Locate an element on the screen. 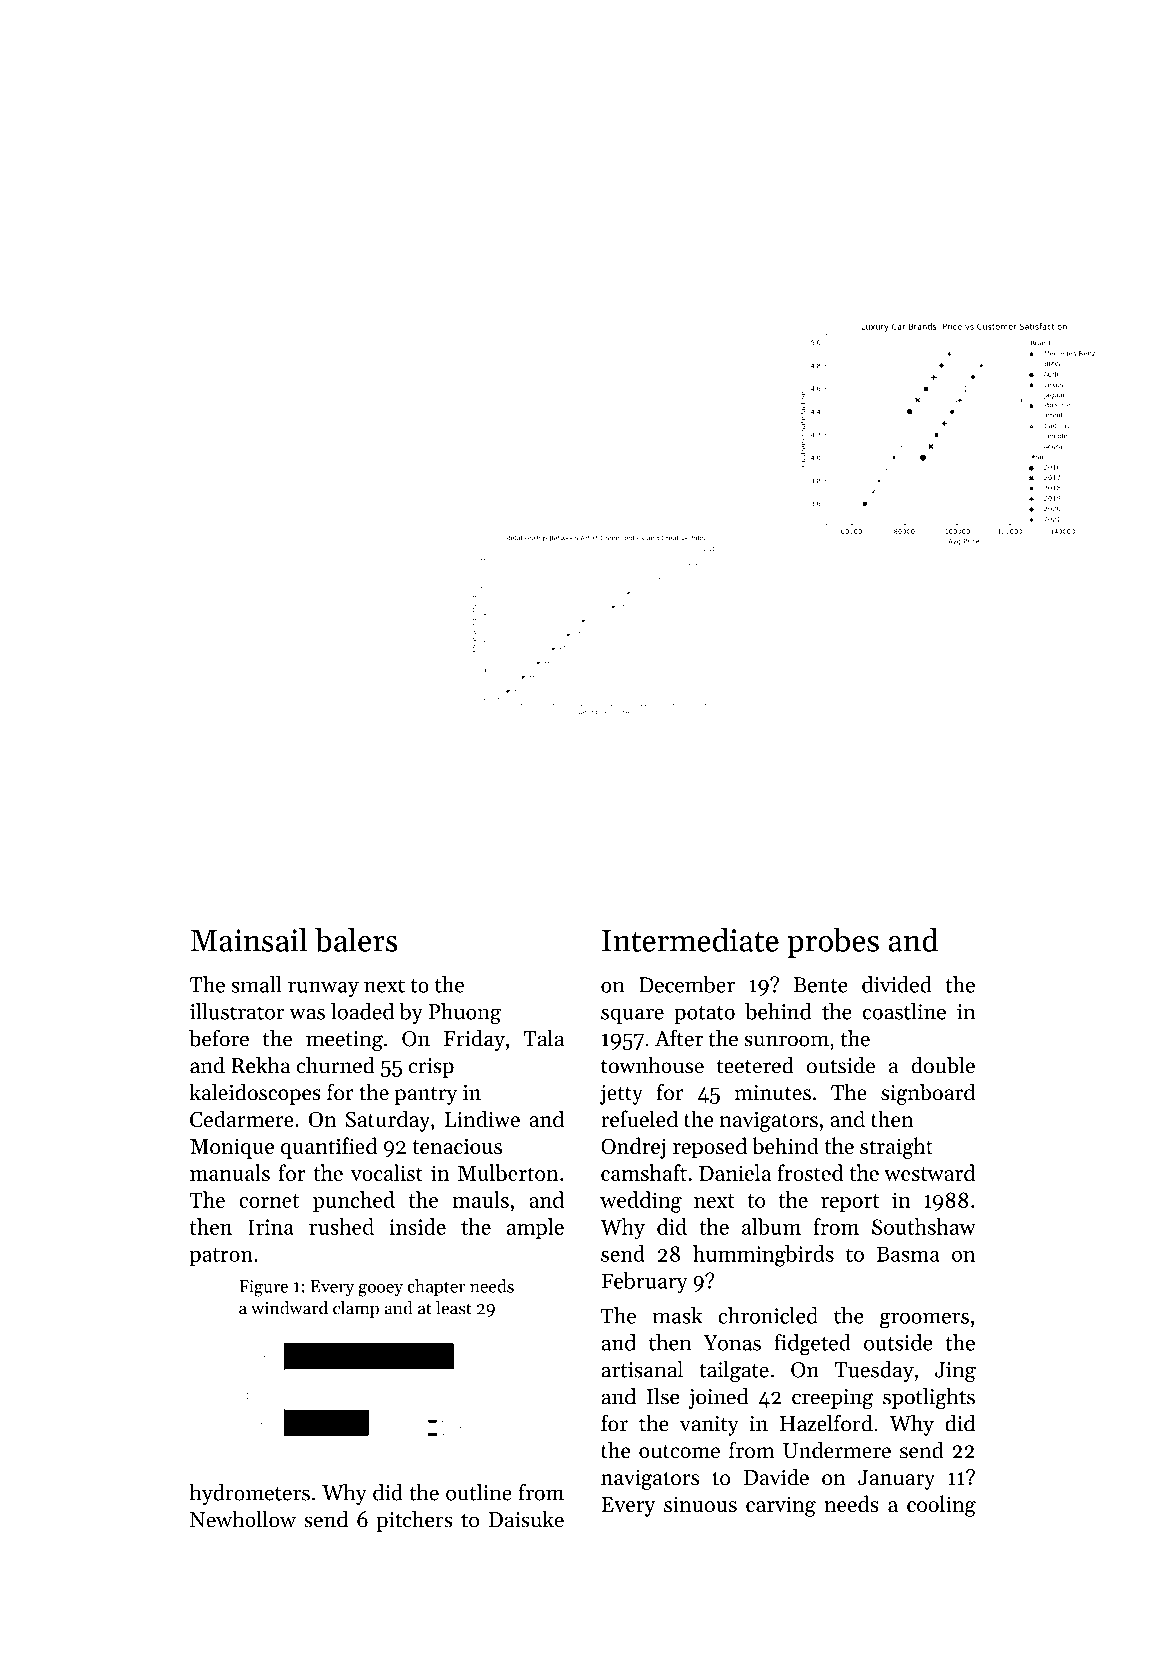 Image resolution: width=1165 pixels, height=1654 pixels. balers is located at coordinates (356, 939).
